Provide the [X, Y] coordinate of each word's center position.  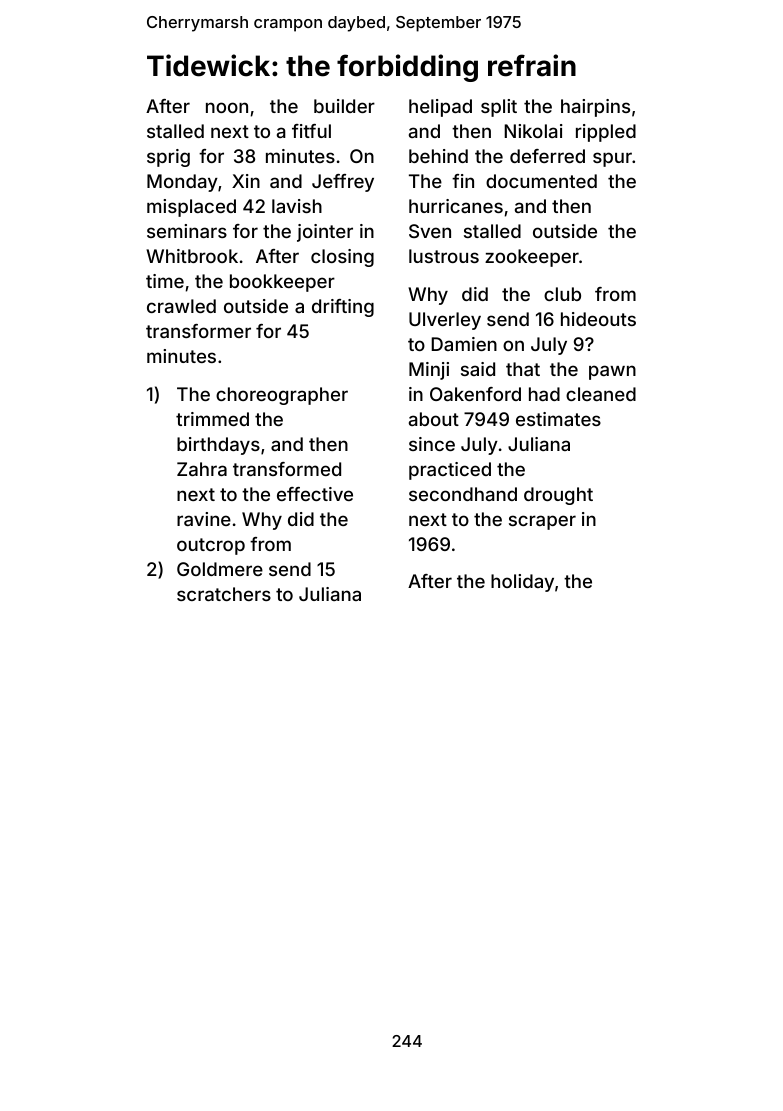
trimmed [212, 419]
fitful [311, 131]
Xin [246, 181]
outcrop [211, 546]
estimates [558, 419]
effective [315, 494]
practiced [450, 471]
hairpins [595, 108]
